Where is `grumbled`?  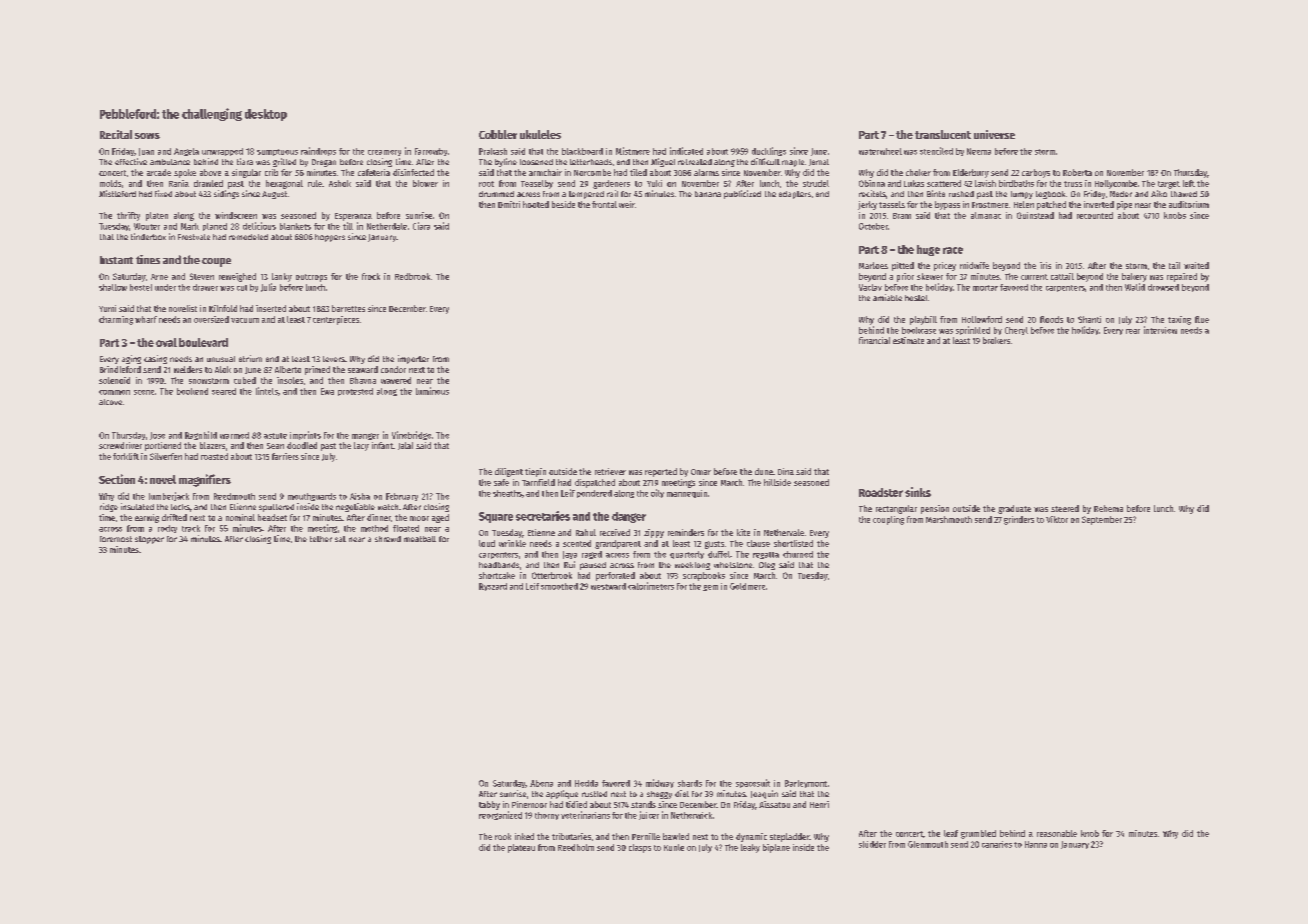
grumbled is located at coordinates (978, 834).
